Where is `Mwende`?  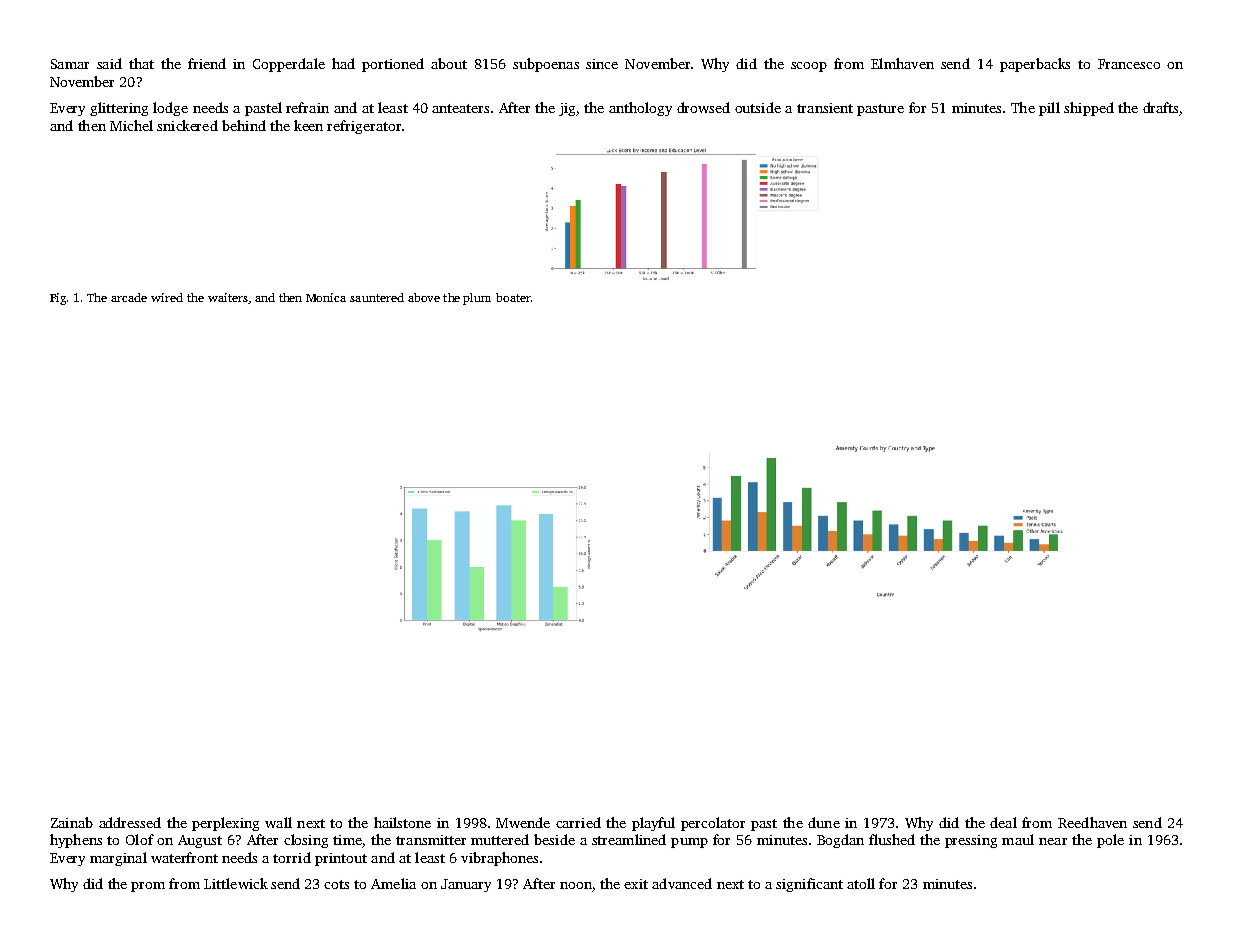 Mwende is located at coordinates (523, 822).
